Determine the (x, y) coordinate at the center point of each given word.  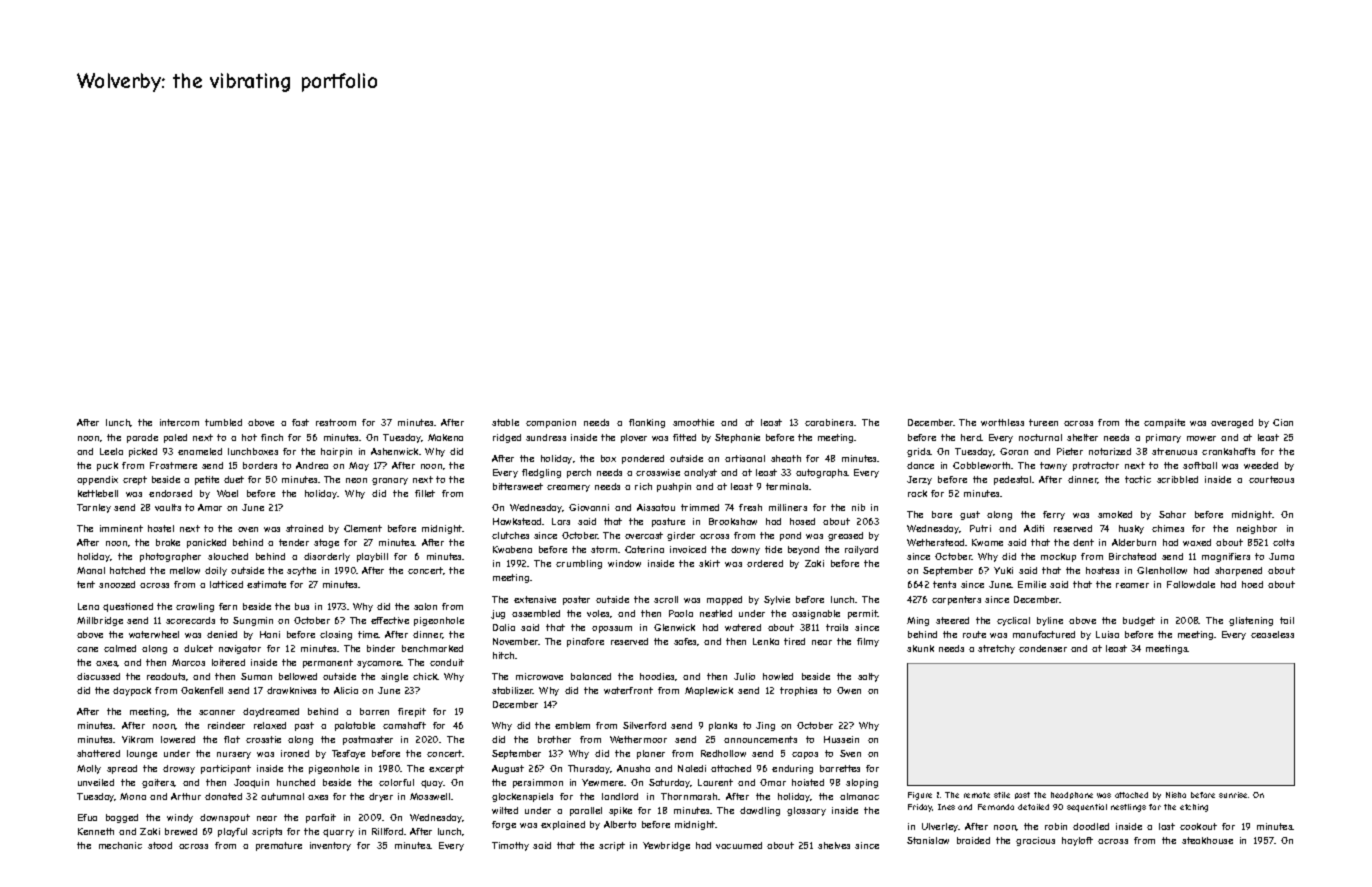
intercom (179, 422)
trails (837, 627)
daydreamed (271, 712)
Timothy (510, 846)
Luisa (1107, 634)
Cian (1283, 422)
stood (160, 845)
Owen (849, 690)
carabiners (829, 422)
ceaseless (1272, 634)
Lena (88, 606)
